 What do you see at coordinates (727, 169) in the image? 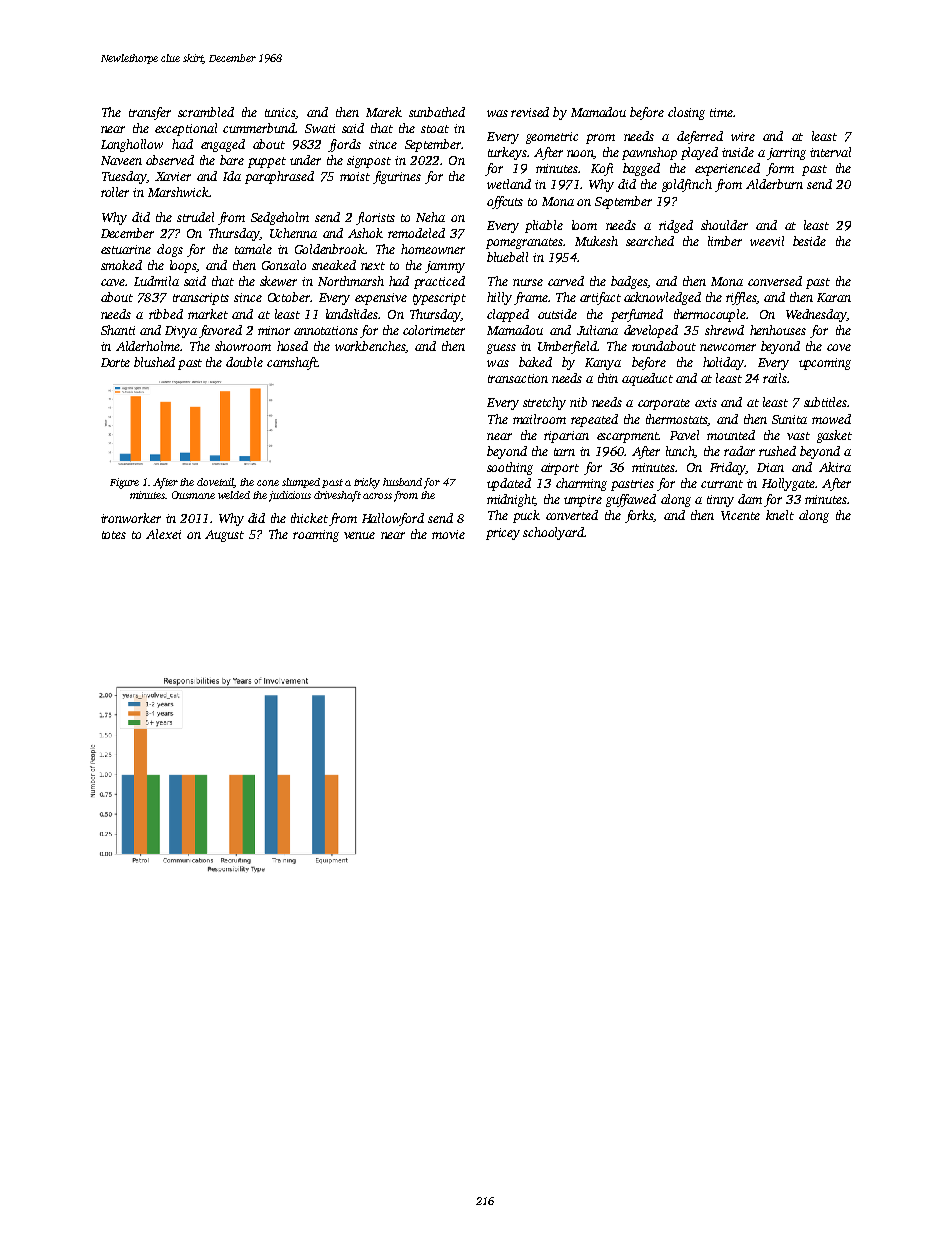
I see `experienced` at bounding box center [727, 169].
